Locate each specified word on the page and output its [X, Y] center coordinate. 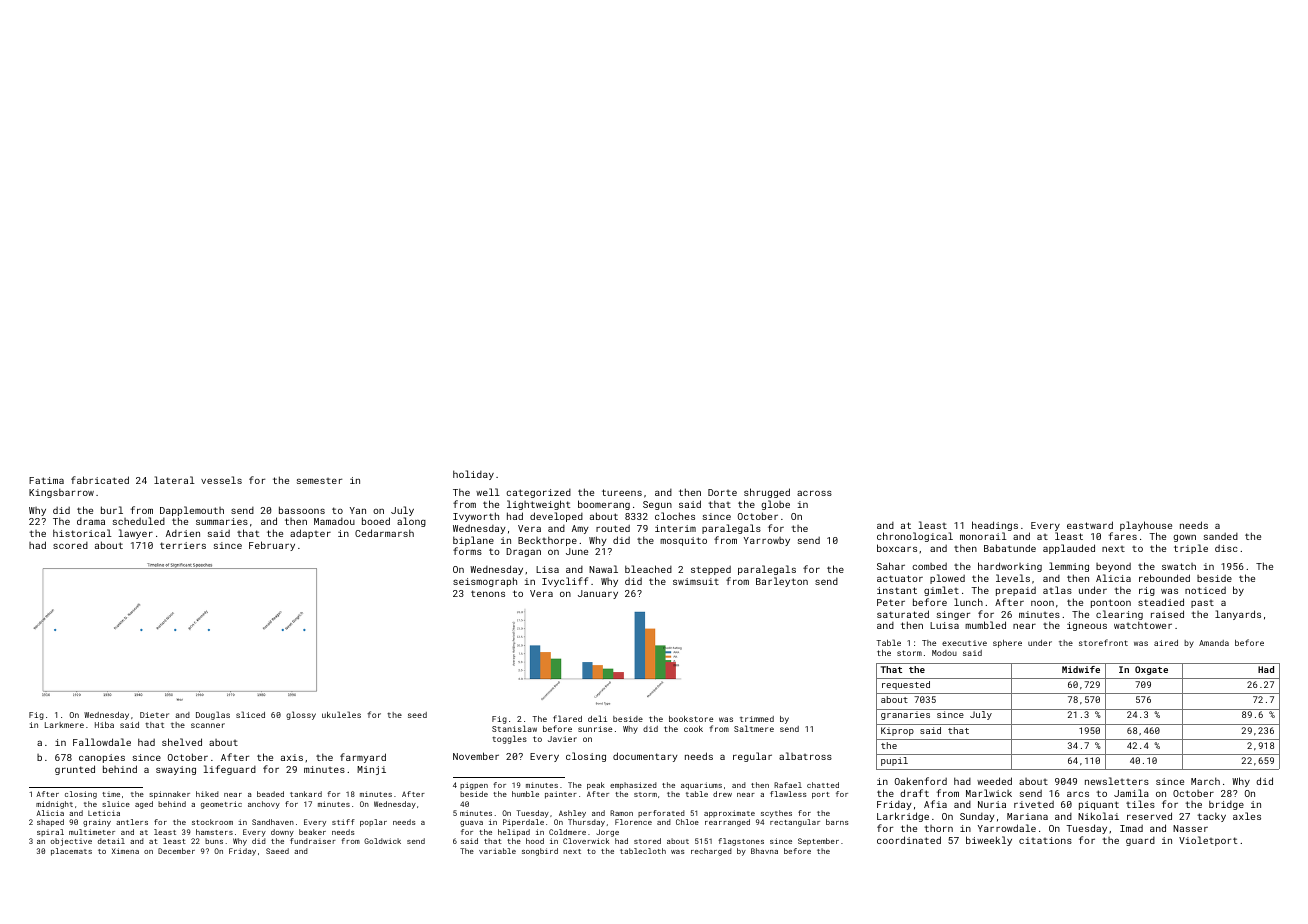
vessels [221, 480]
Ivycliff [565, 582]
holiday [473, 475]
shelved [182, 742]
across [814, 493]
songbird [540, 852]
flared [567, 718]
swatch [1179, 566]
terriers [183, 545]
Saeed [277, 851]
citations [1045, 840]
